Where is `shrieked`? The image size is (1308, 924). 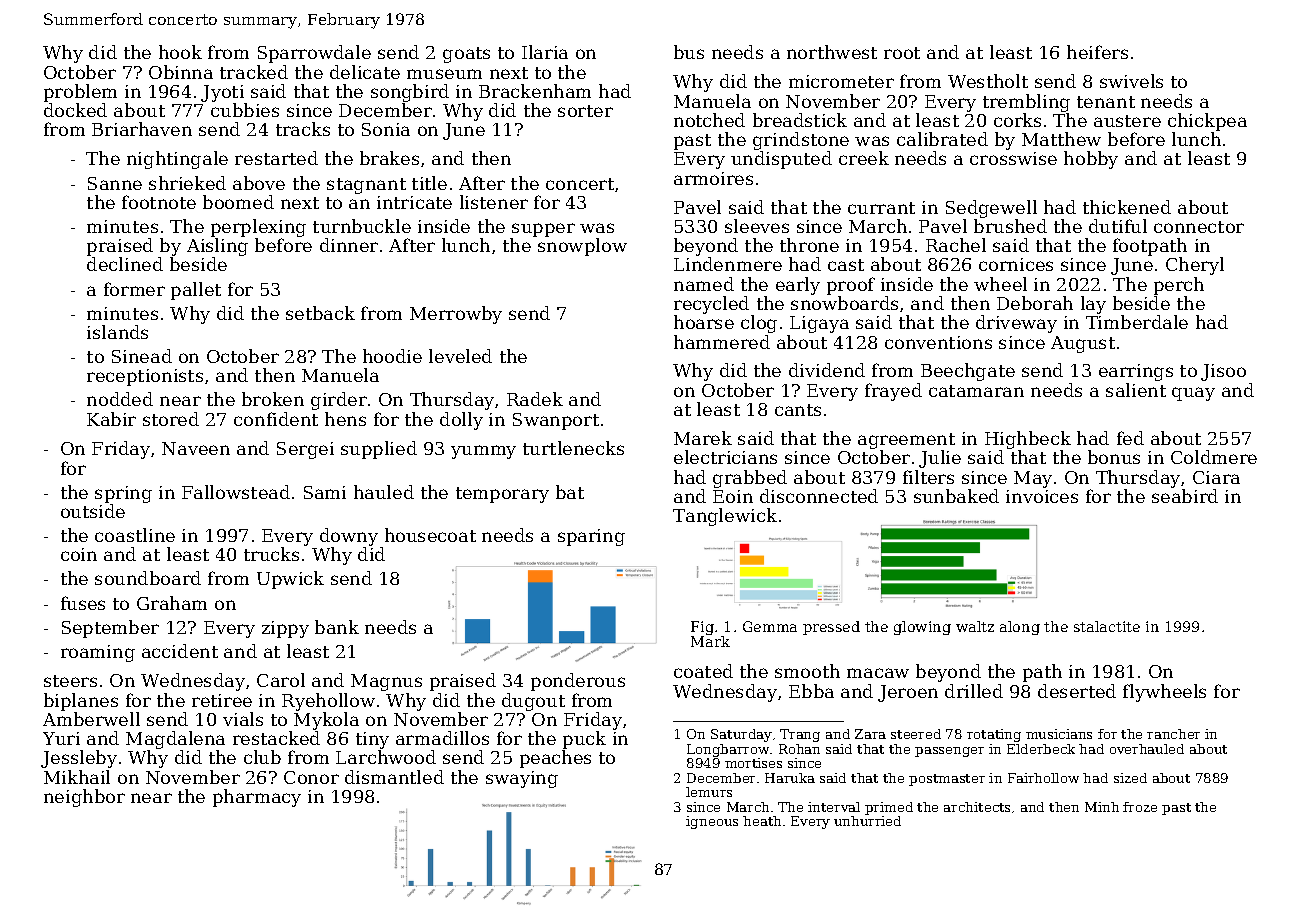
shrieked is located at coordinates (187, 183).
